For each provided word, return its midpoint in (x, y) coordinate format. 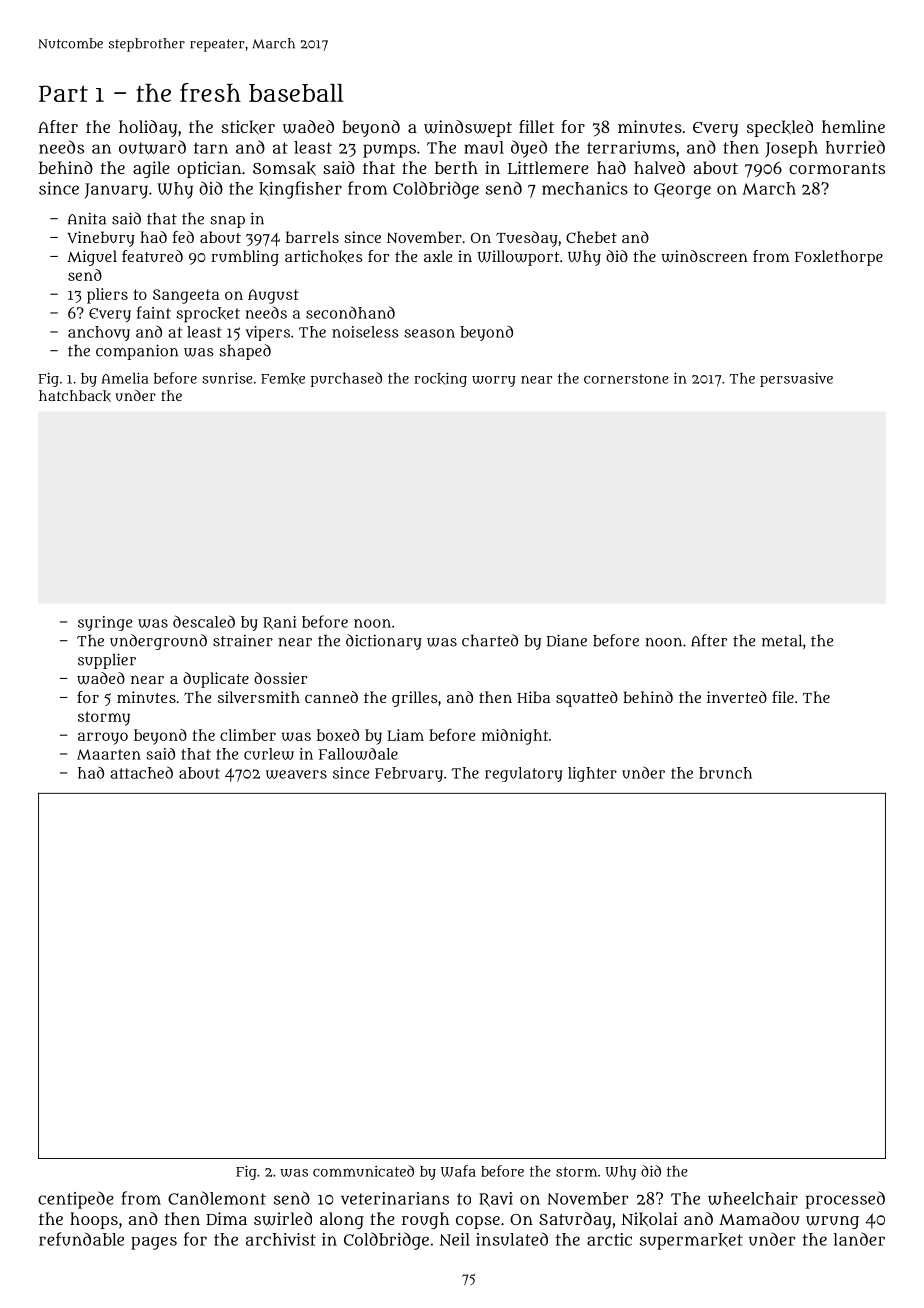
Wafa (458, 1171)
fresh (210, 92)
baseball (296, 93)
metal (782, 641)
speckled (780, 128)
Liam (405, 735)
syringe (105, 623)
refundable (81, 1239)
